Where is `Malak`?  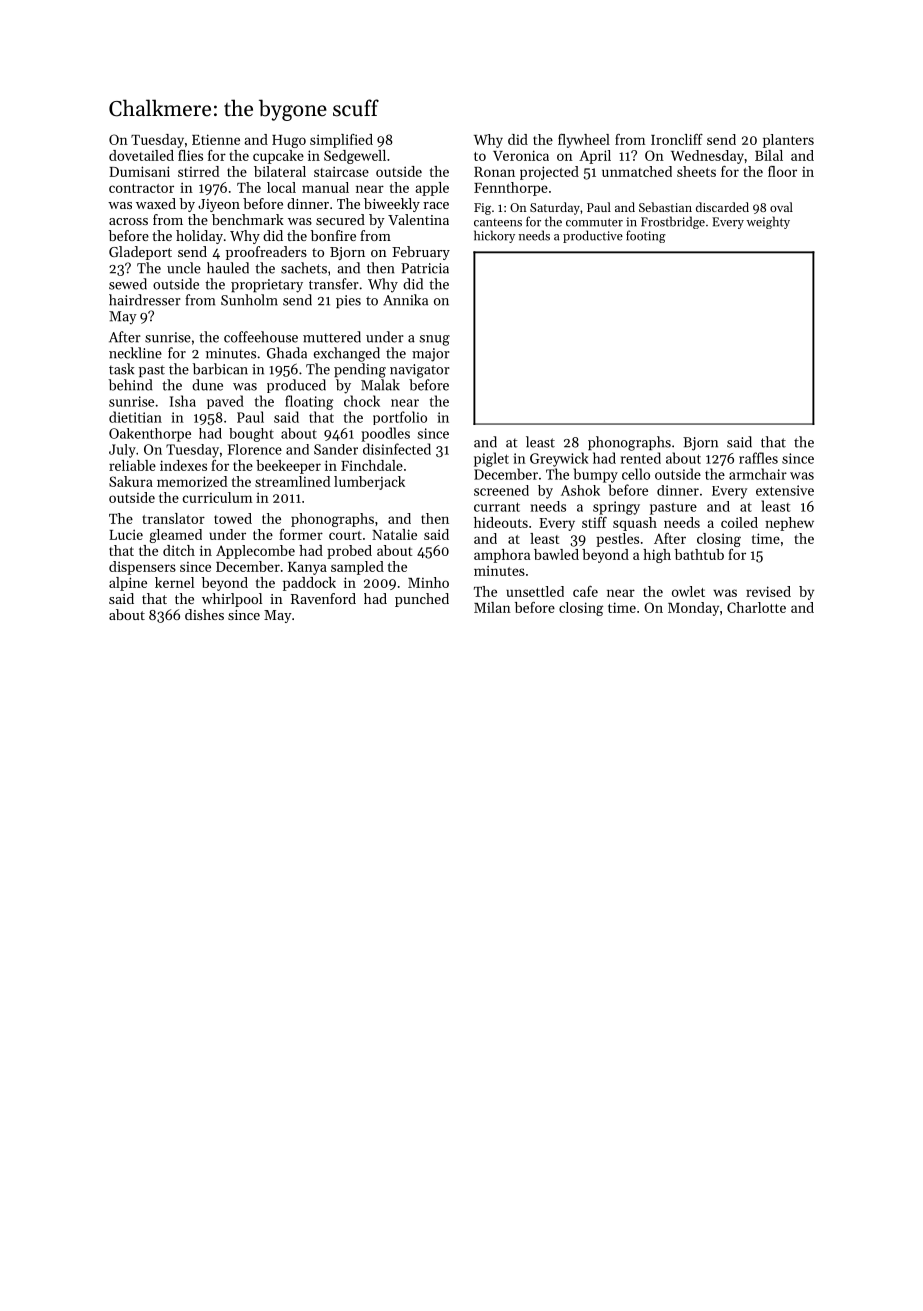
Malak is located at coordinates (380, 385).
